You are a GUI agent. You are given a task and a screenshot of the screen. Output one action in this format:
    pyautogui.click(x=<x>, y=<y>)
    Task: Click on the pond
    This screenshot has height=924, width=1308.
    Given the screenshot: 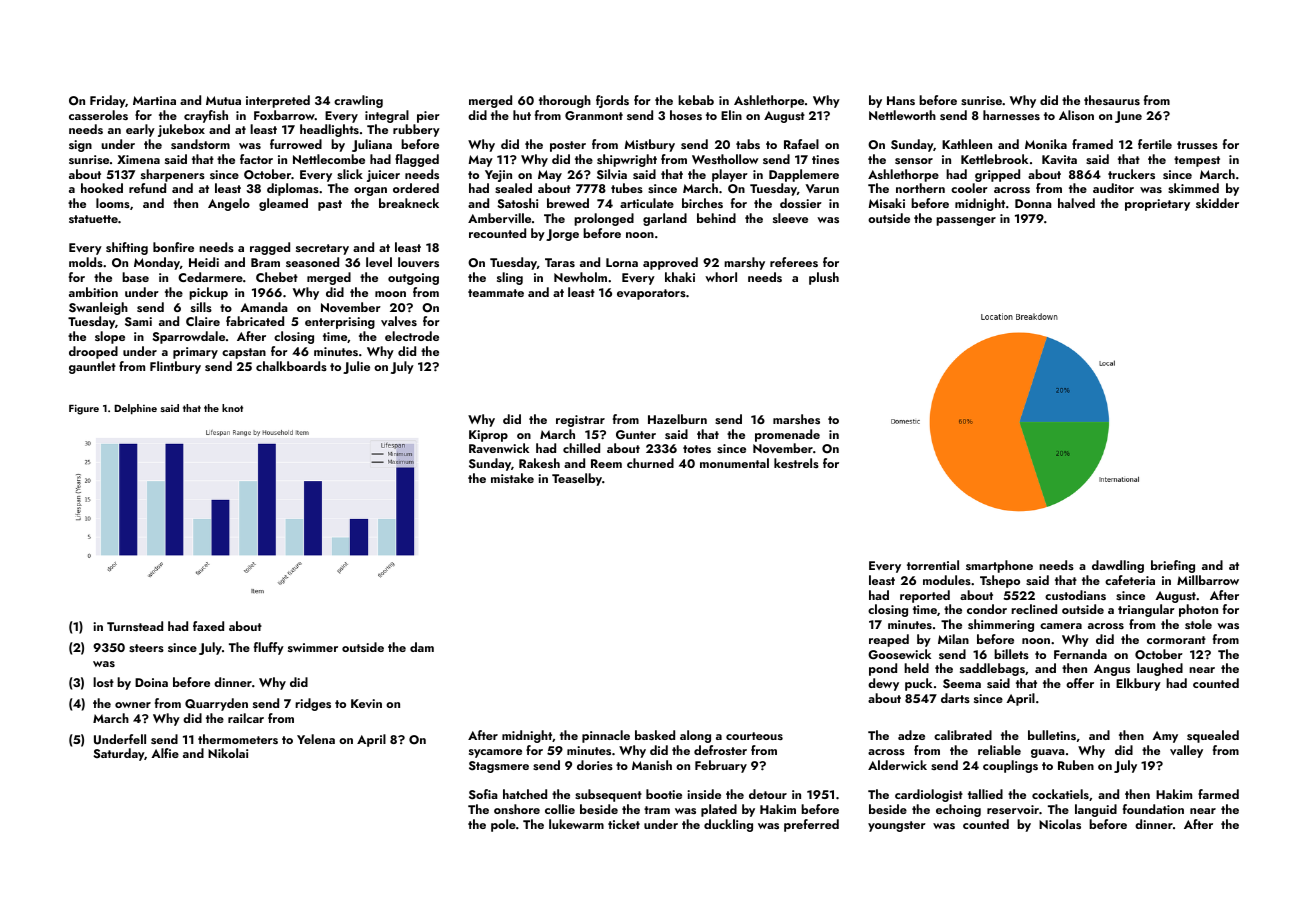 What is the action you would take?
    pyautogui.click(x=883, y=669)
